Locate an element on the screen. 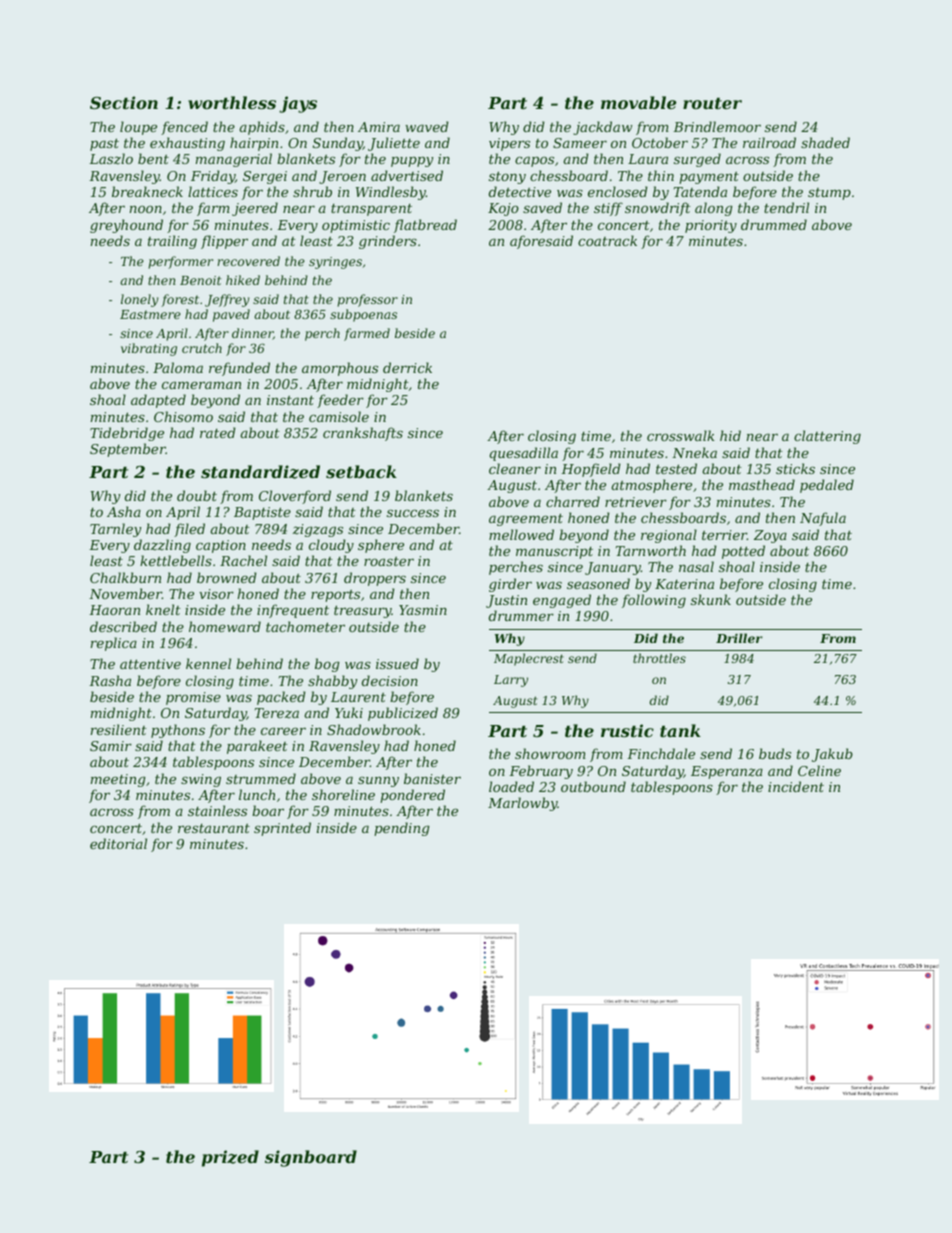 The width and height of the screenshot is (952, 1233). editorial is located at coordinates (118, 843).
